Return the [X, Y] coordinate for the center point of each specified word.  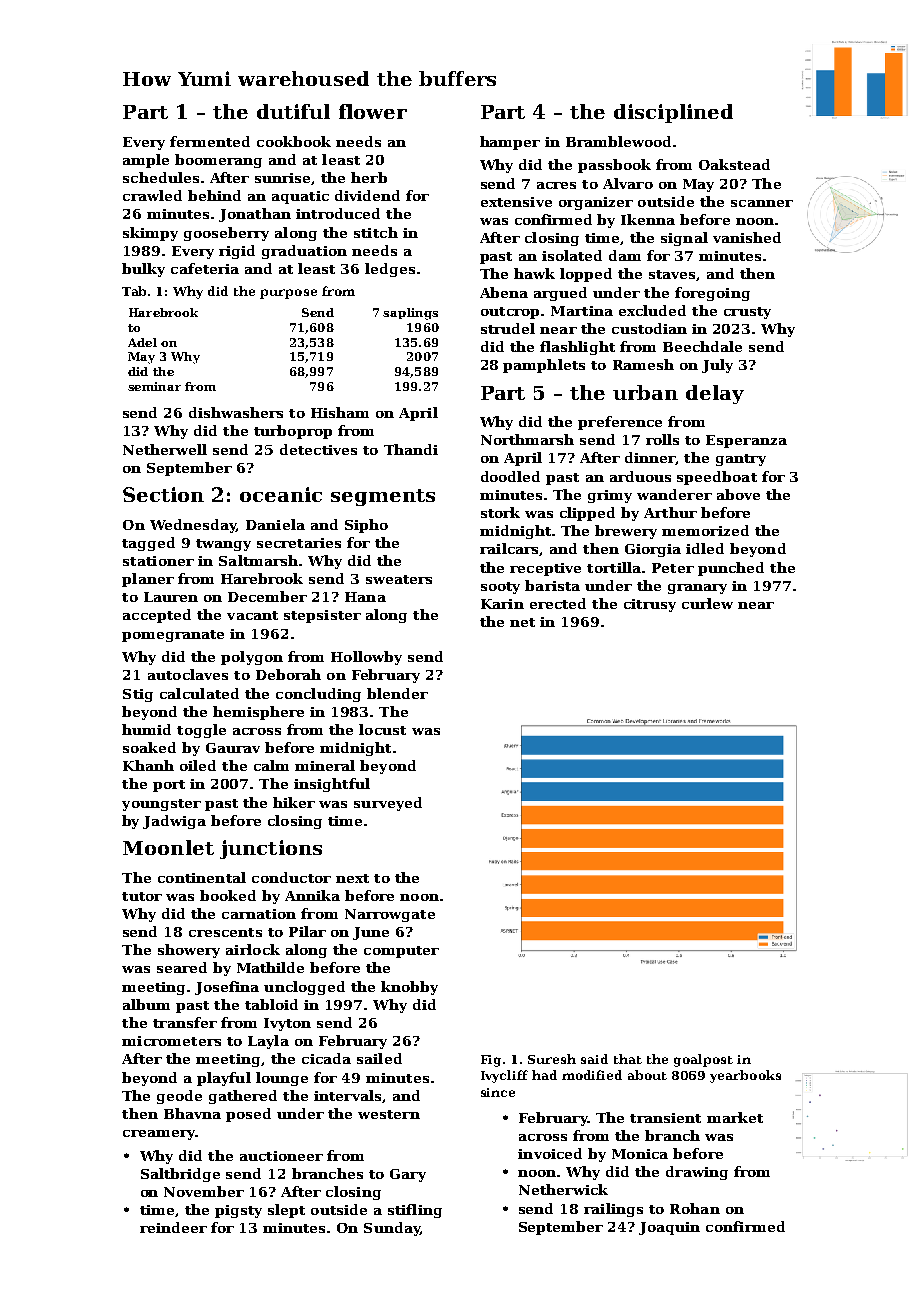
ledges [390, 270]
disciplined [673, 113]
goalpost [703, 1060]
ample [146, 161]
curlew [707, 603]
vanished [747, 237]
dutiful [293, 111]
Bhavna [192, 1113]
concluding [318, 695]
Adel [142, 342]
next [352, 878]
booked [228, 895]
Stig [138, 695]
